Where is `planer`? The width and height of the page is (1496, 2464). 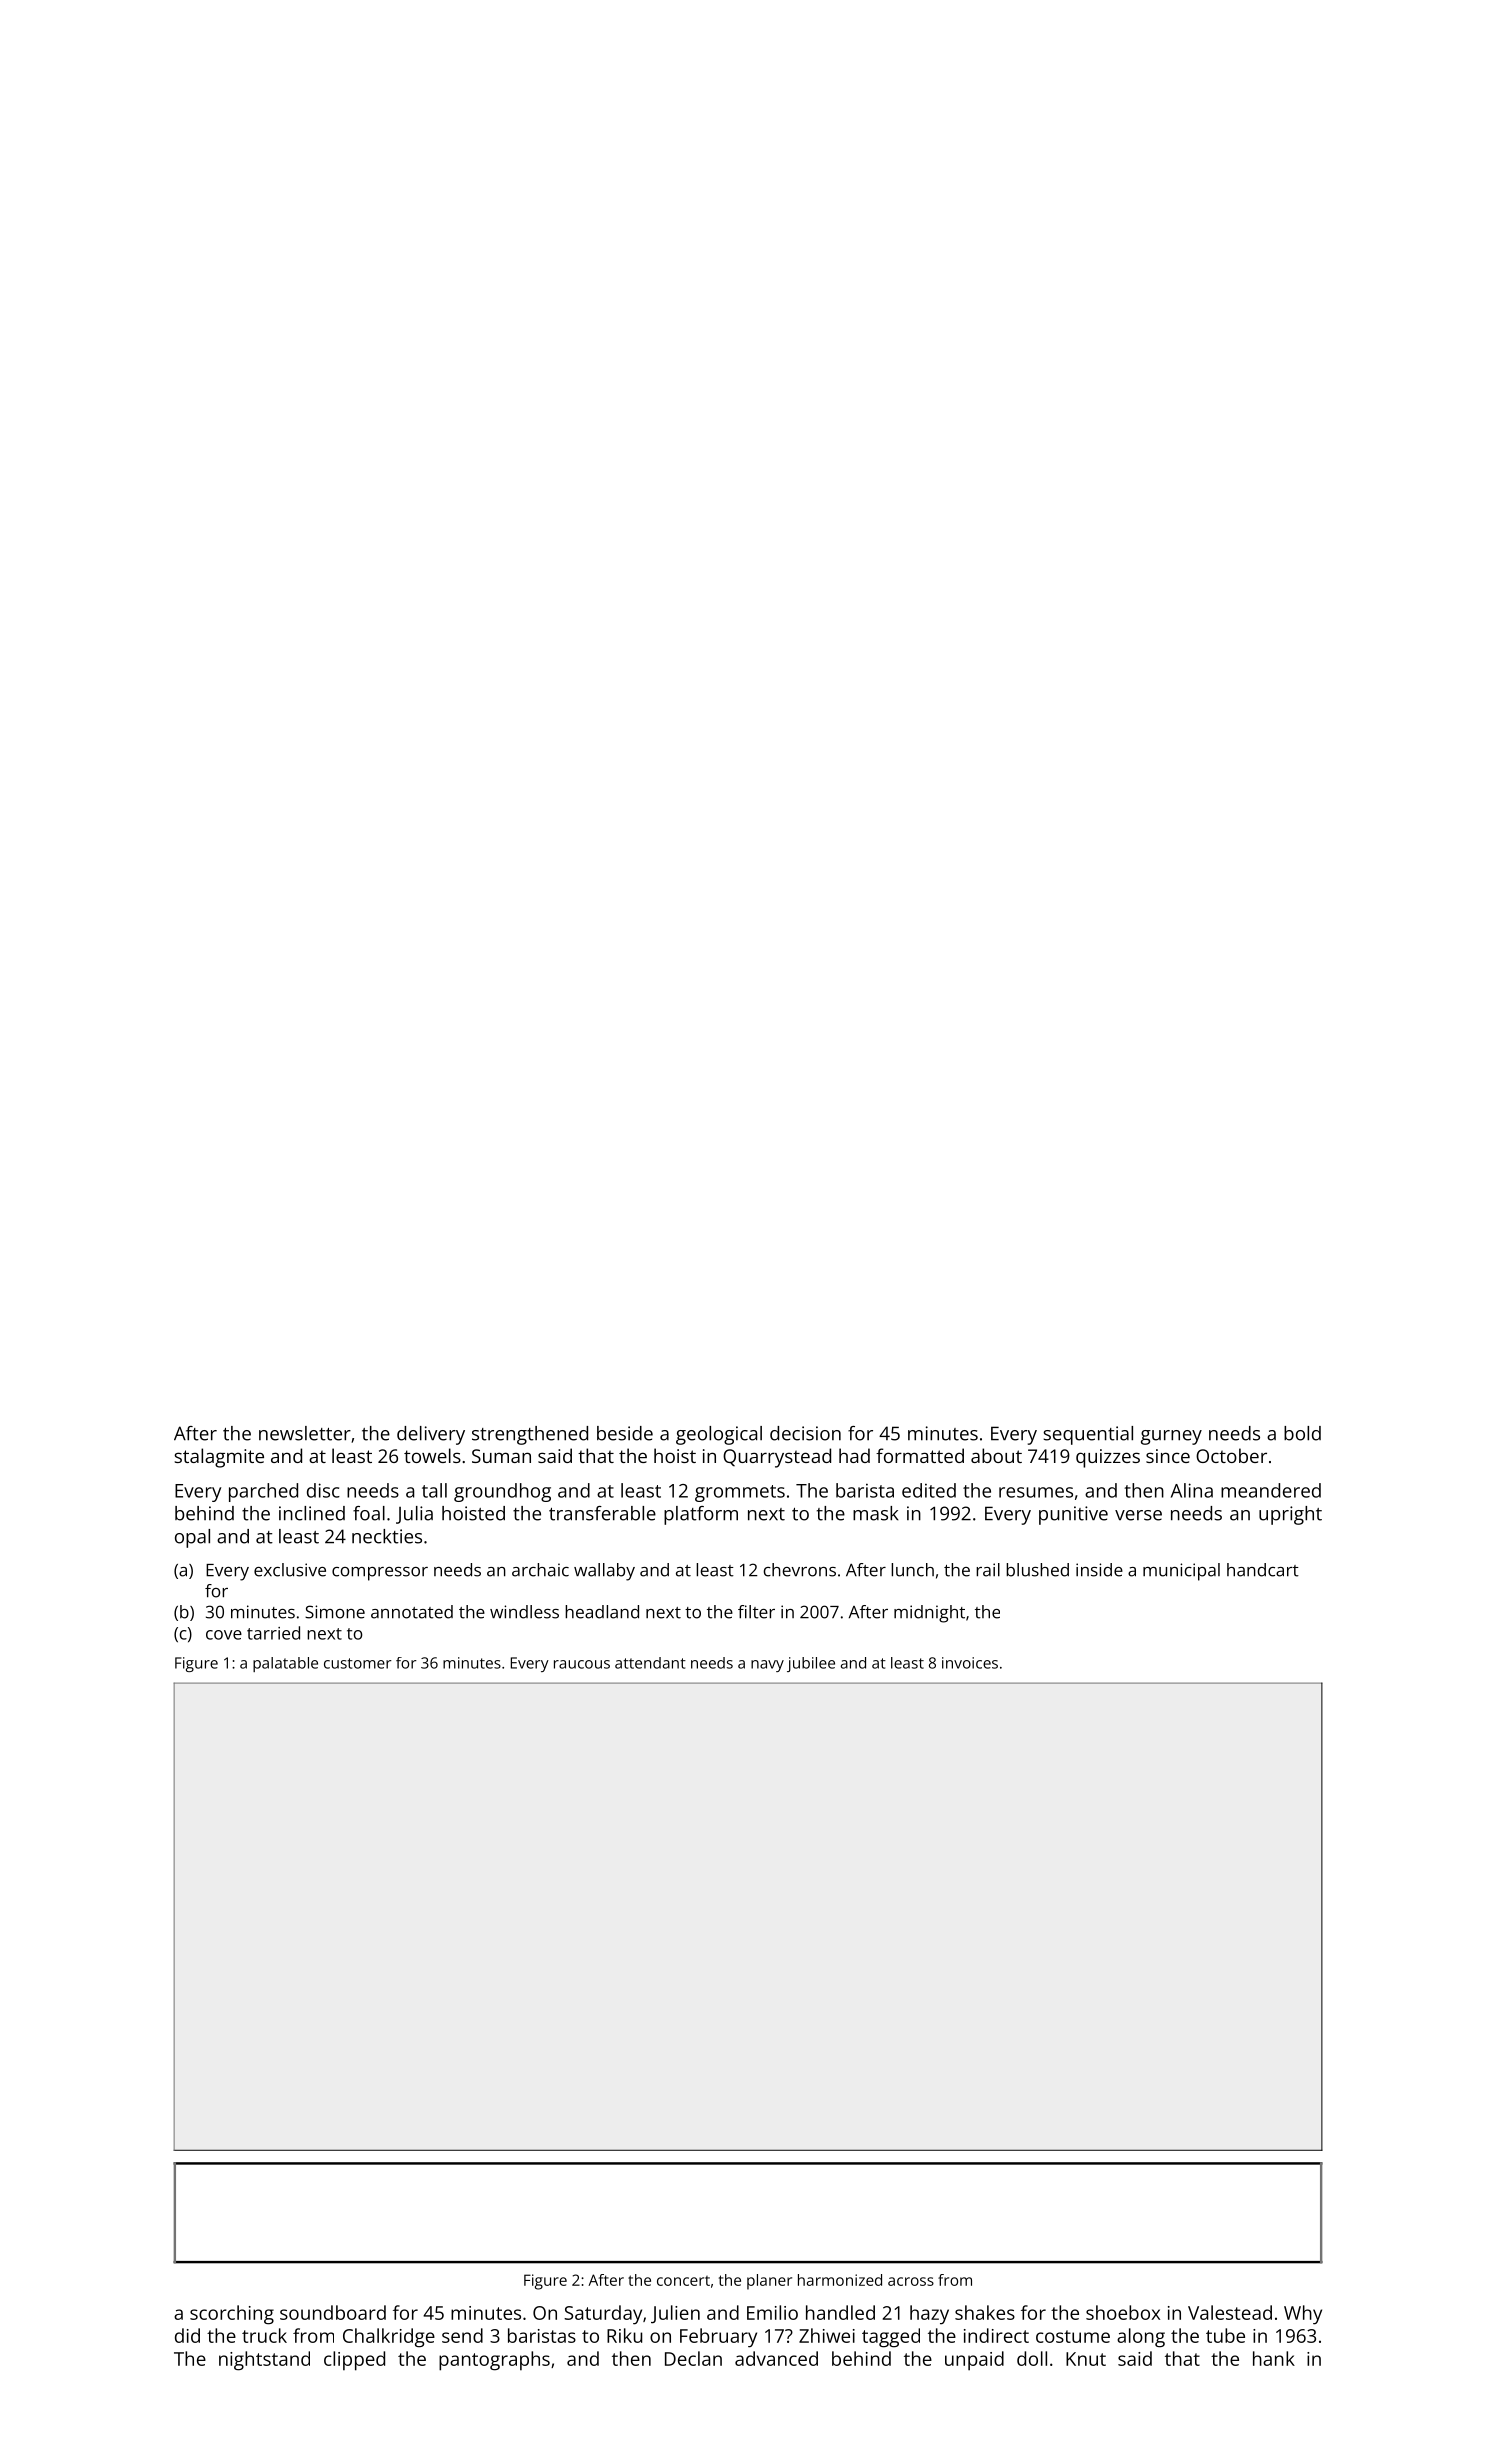 planer is located at coordinates (769, 2282).
